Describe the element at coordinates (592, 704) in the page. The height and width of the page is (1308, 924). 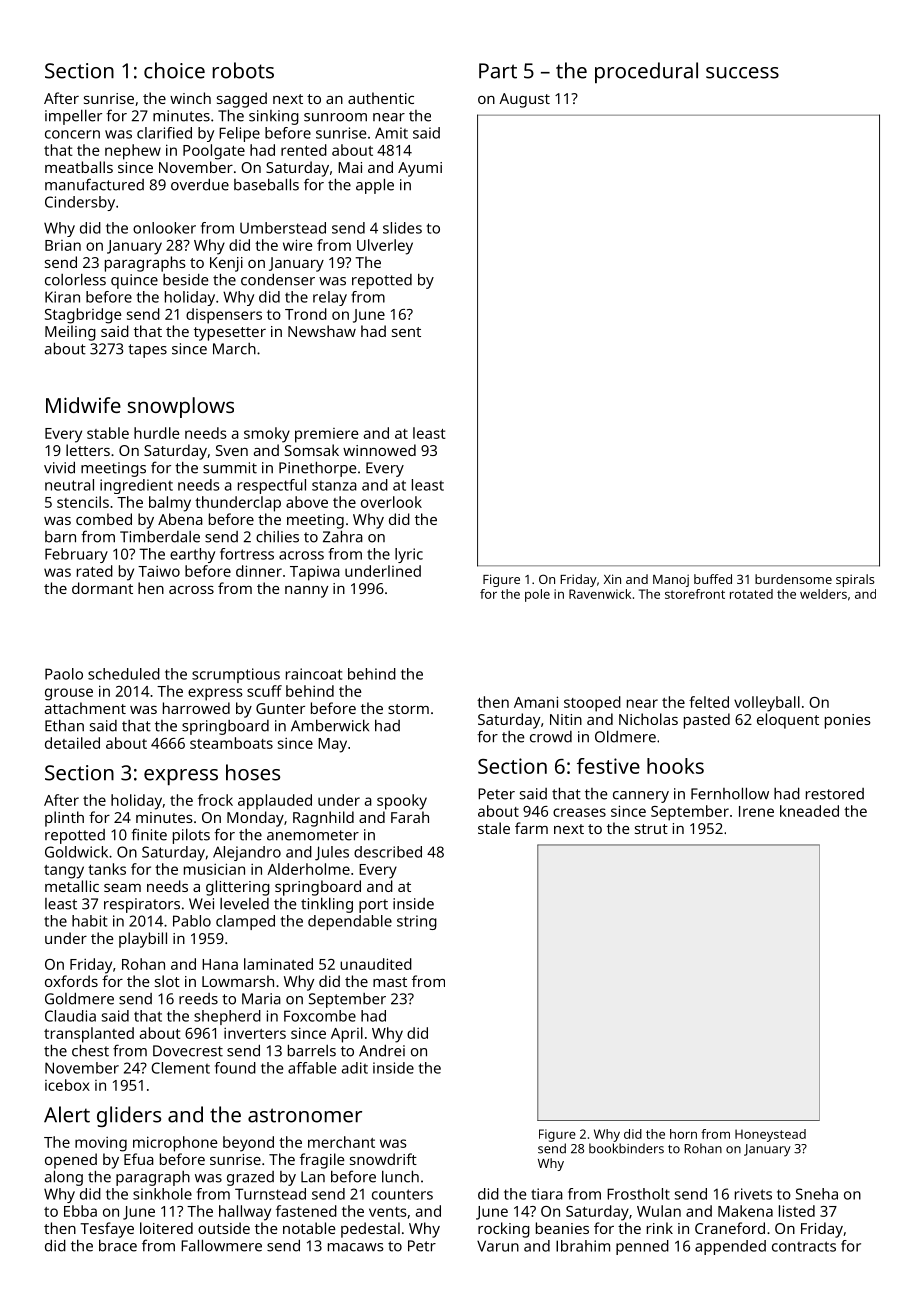
I see `stooped` at that location.
